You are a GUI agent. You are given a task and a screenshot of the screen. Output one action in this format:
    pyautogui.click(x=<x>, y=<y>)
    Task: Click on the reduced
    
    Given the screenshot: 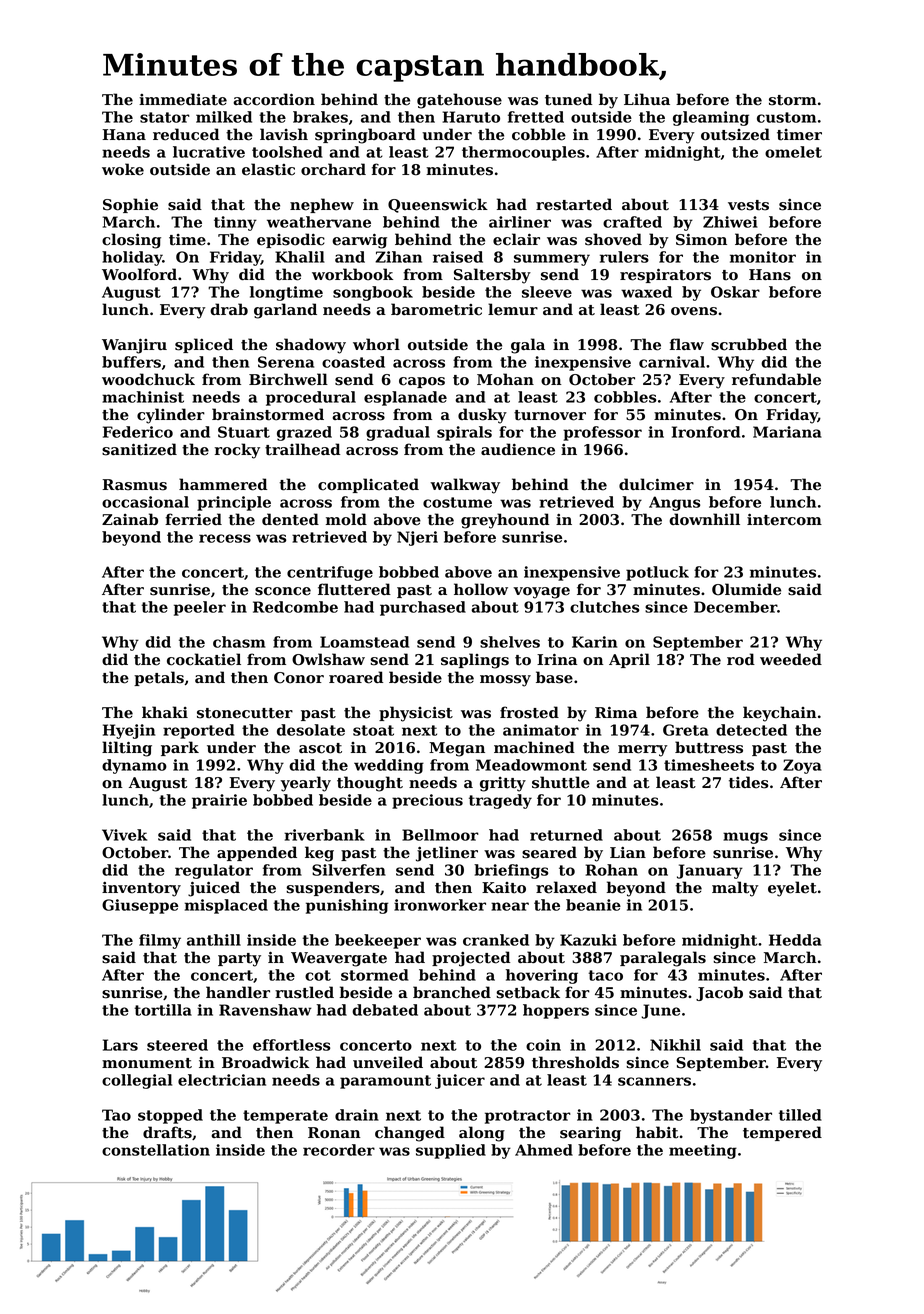 What is the action you would take?
    pyautogui.click(x=186, y=134)
